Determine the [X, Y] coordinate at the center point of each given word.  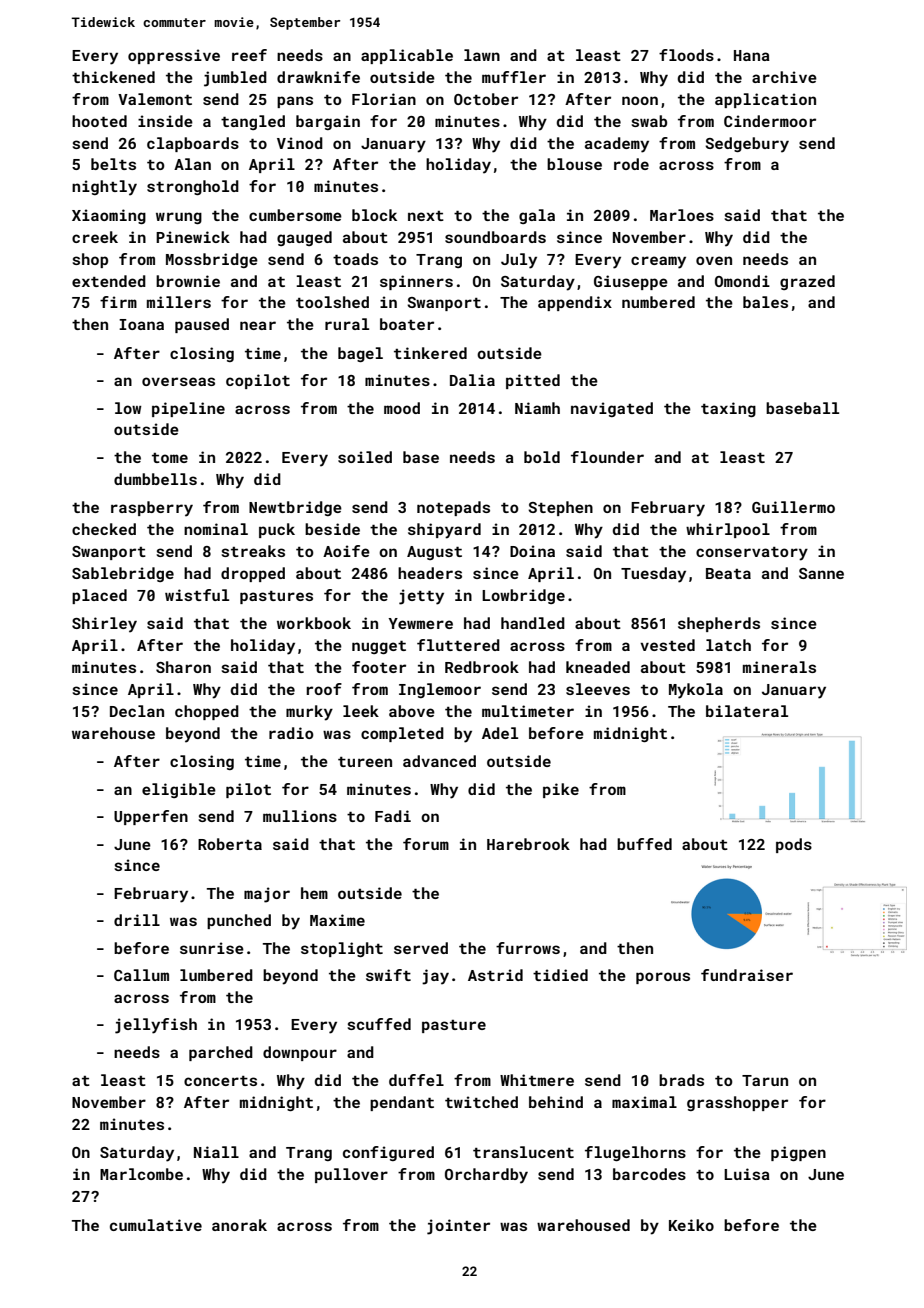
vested [667, 645]
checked [104, 529]
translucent [523, 1152]
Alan [192, 164]
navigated [612, 409]
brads [681, 1080]
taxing [728, 409]
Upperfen [151, 817]
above [412, 711]
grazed [807, 282]
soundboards [495, 237]
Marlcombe [141, 1174]
